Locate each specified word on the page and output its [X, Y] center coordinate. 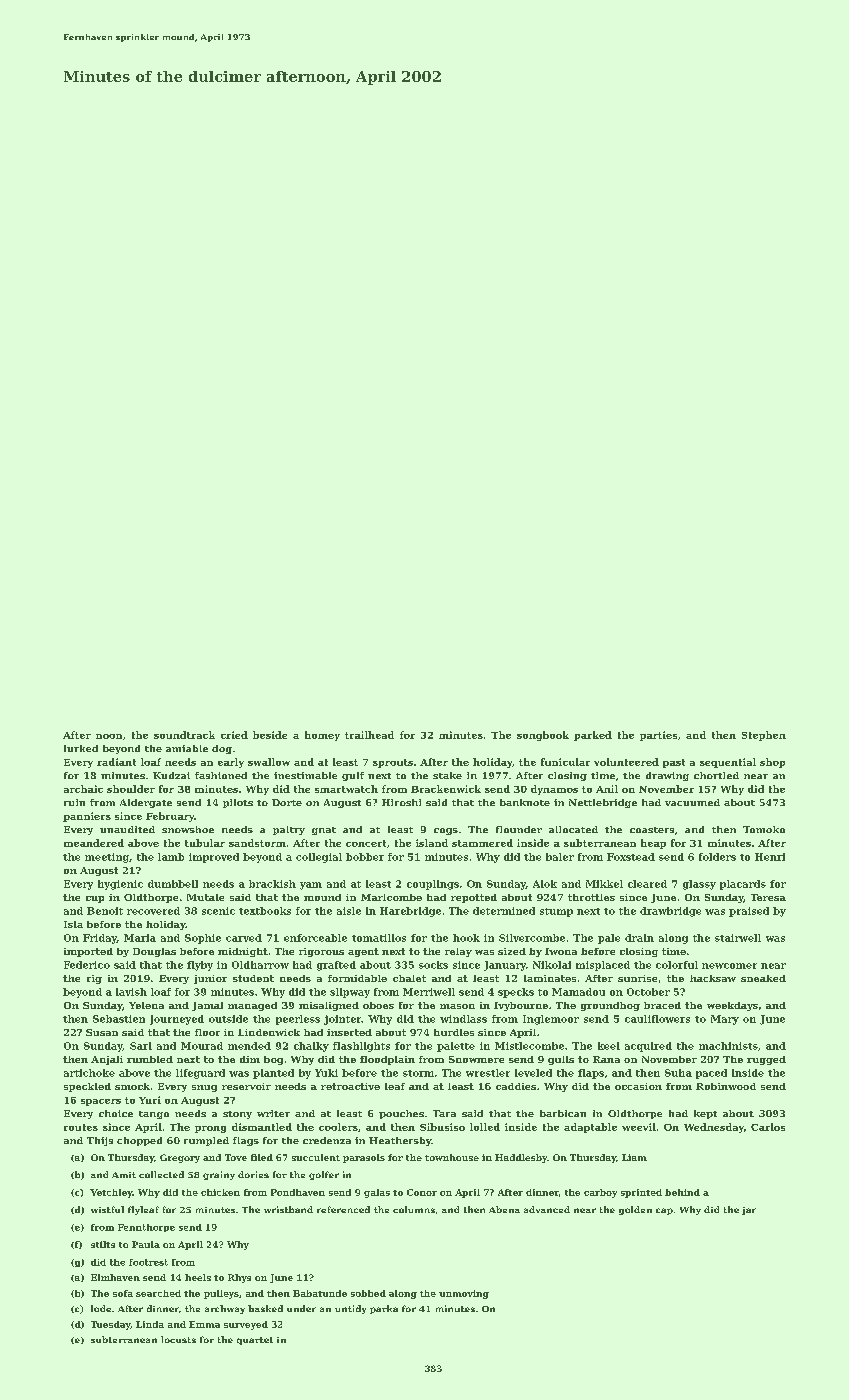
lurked [81, 748]
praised [749, 912]
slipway [350, 993]
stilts [103, 1244]
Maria [140, 938]
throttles [591, 897]
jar [749, 1211]
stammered [482, 843]
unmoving [464, 1294]
